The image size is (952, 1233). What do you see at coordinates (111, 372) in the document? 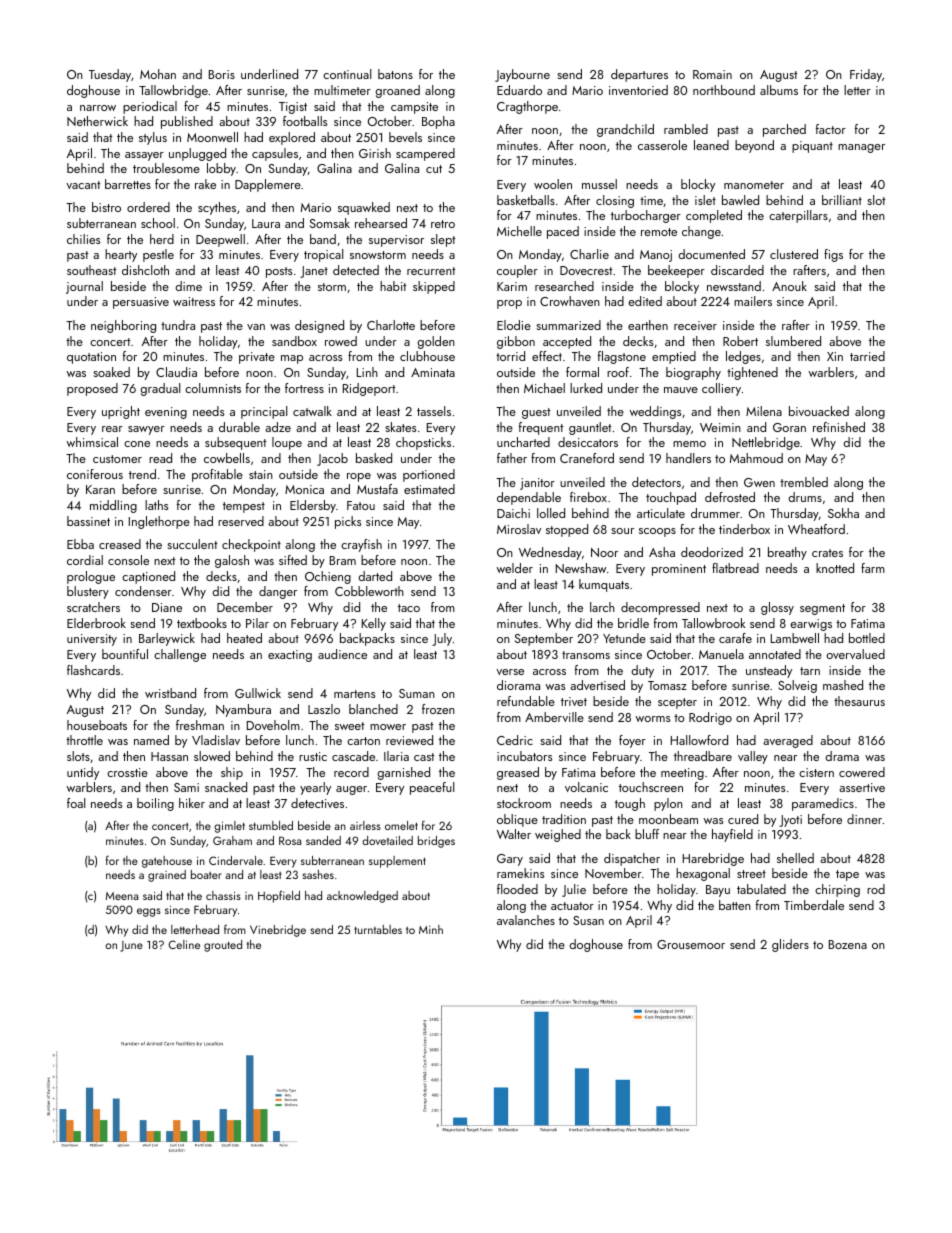
I see `soaked` at bounding box center [111, 372].
